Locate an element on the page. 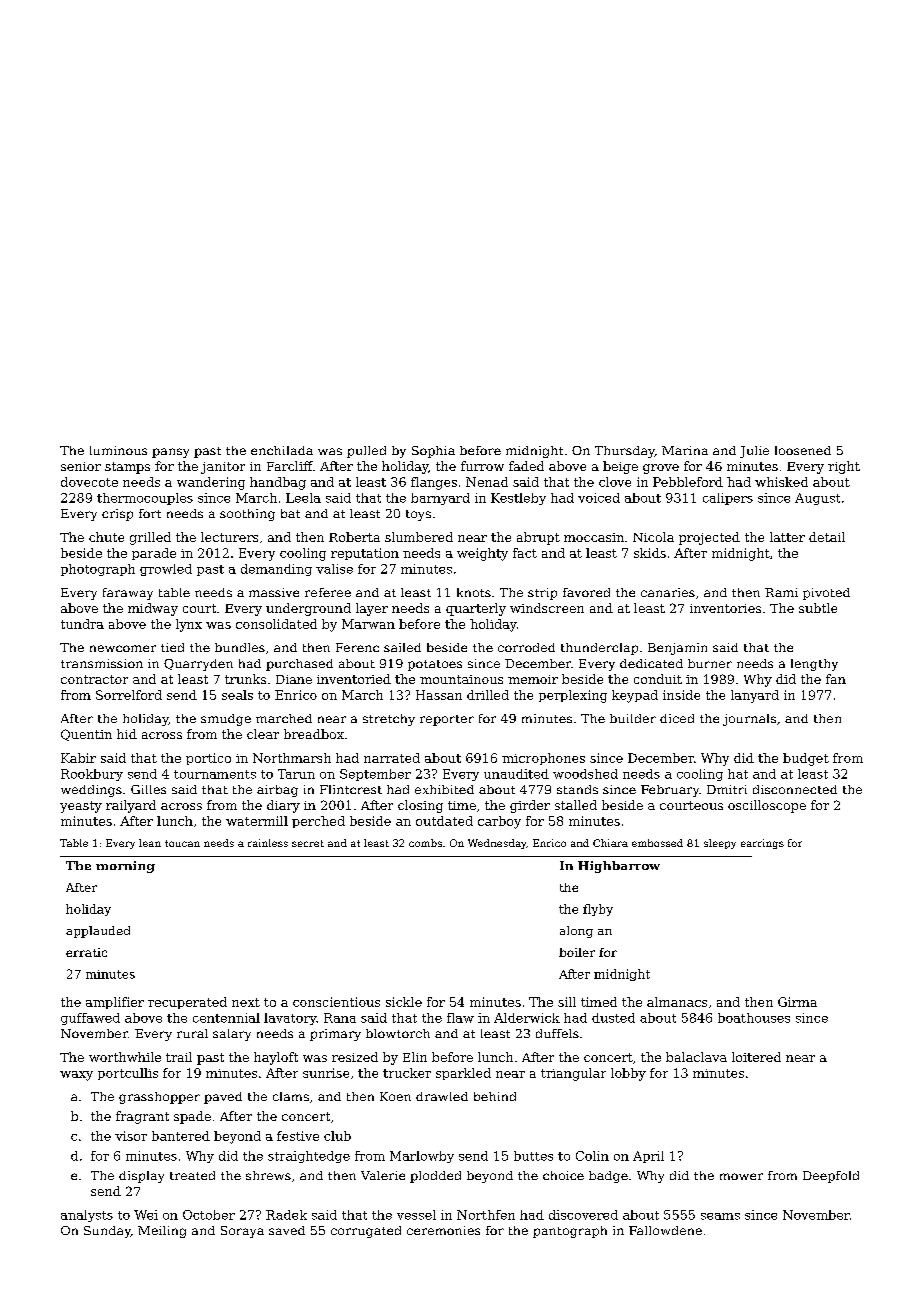  Fallowdene is located at coordinates (665, 1230).
